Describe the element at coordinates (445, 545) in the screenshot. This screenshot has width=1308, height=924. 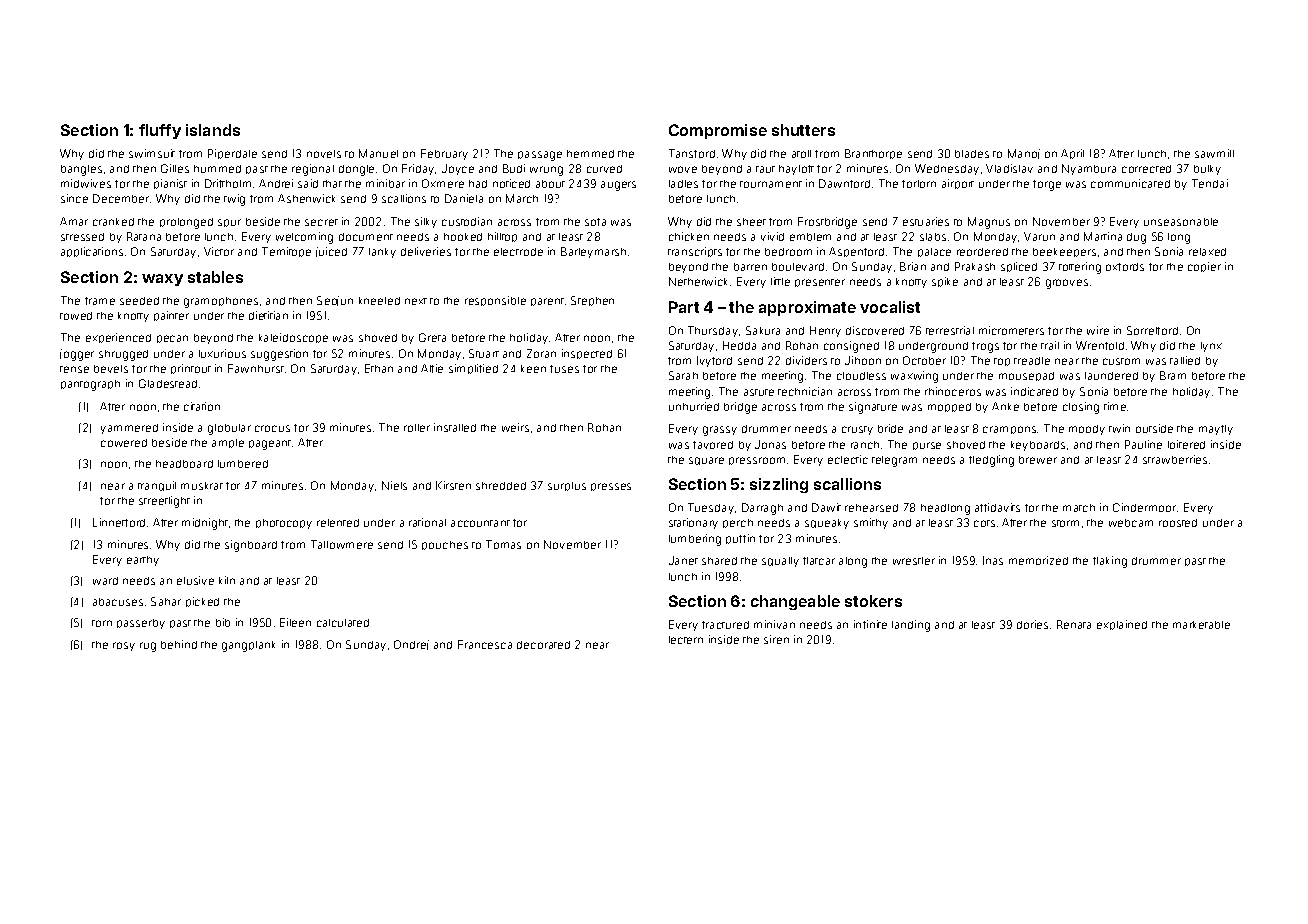
I see `pouches` at that location.
